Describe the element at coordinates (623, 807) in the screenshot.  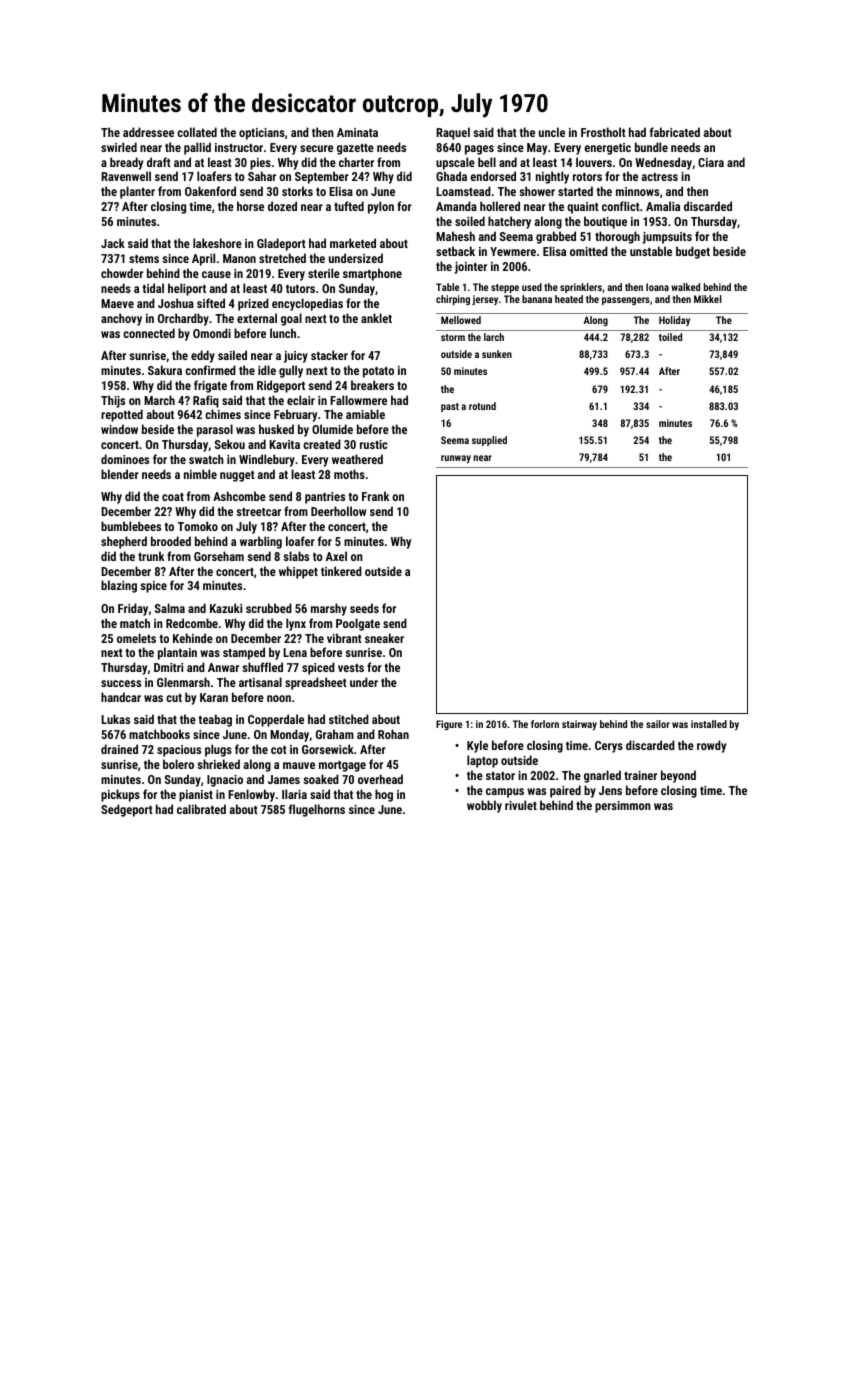
I see `persimmon` at that location.
